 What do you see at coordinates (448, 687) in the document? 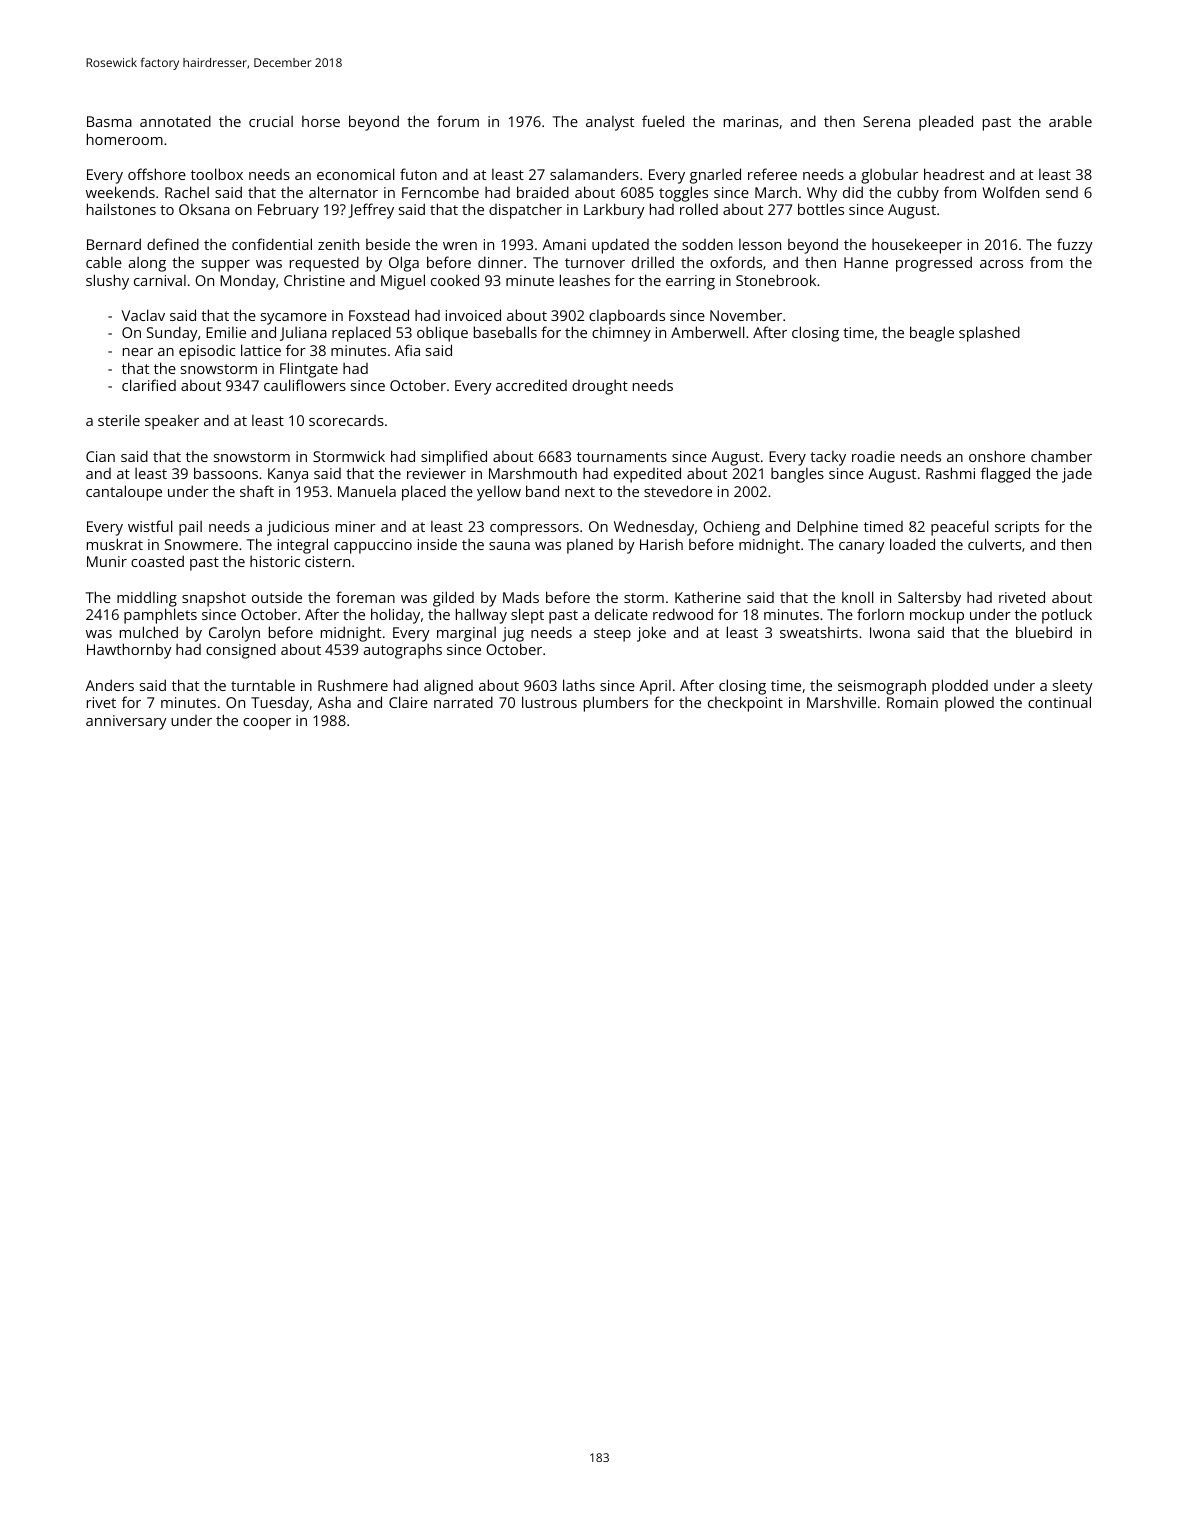
I see `aligned` at bounding box center [448, 687].
